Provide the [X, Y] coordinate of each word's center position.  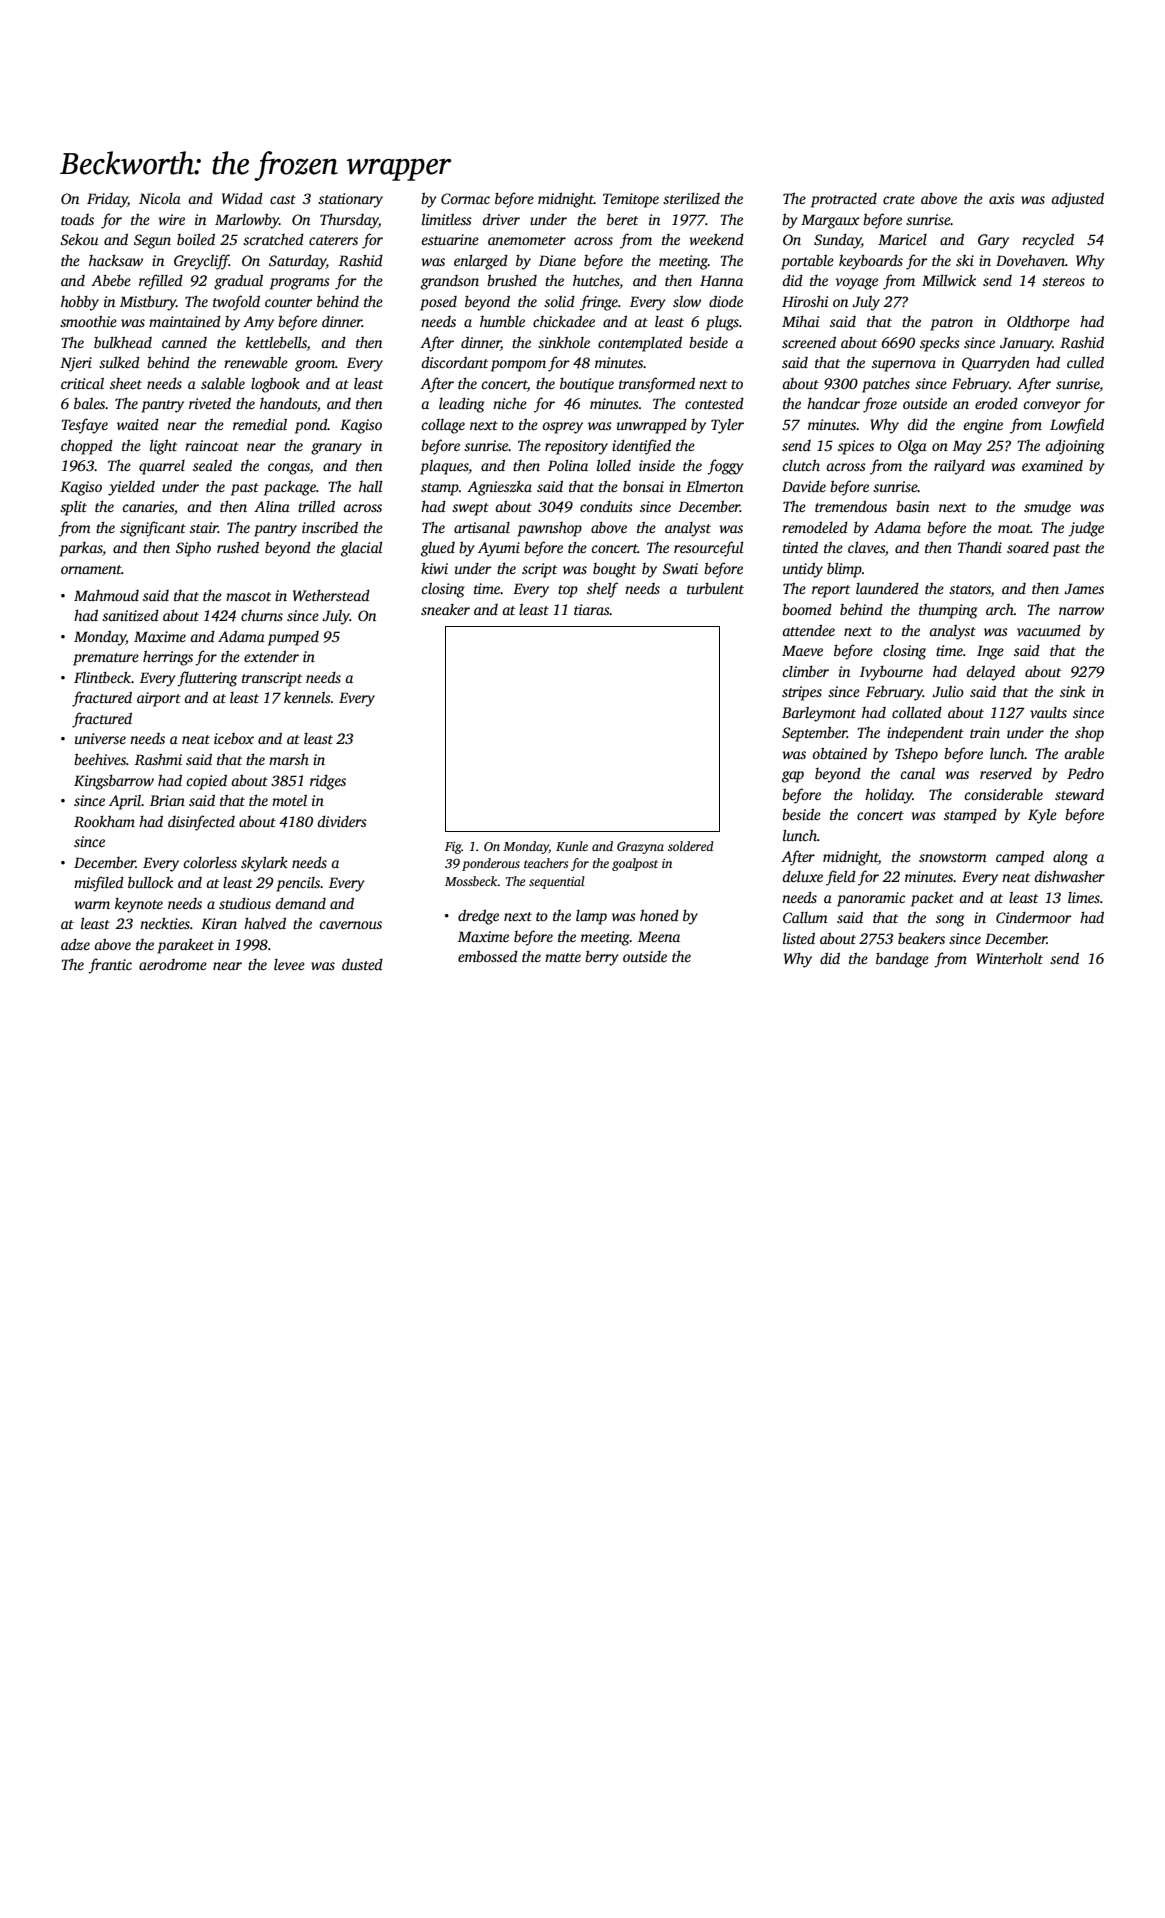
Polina [568, 465]
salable [223, 383]
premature [106, 659]
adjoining [1075, 447]
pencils [298, 884]
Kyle [1042, 816]
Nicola [160, 198]
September [814, 734]
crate [899, 199]
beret [622, 219]
